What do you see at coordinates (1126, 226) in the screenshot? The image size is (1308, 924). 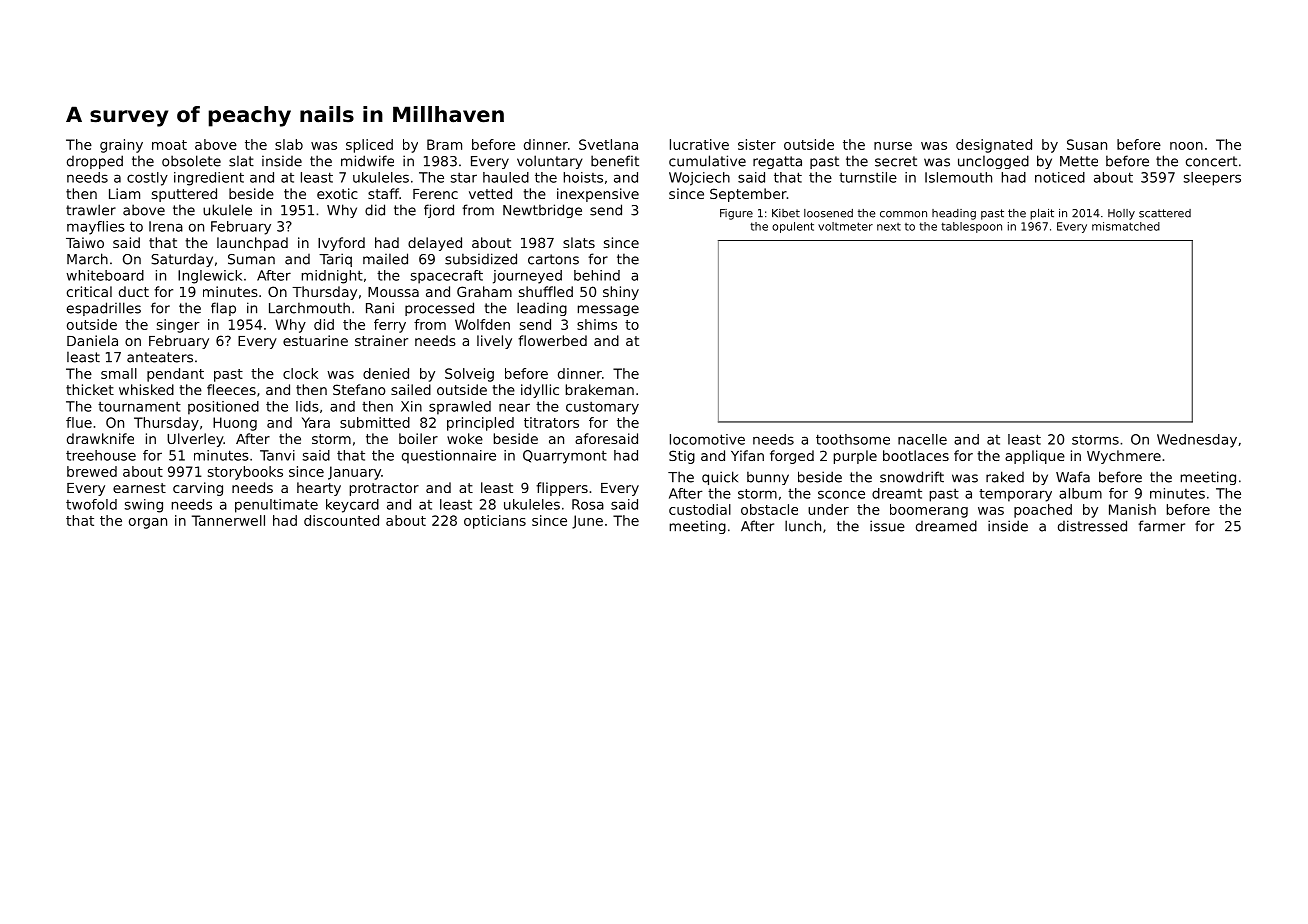 I see `mismatched` at bounding box center [1126, 226].
